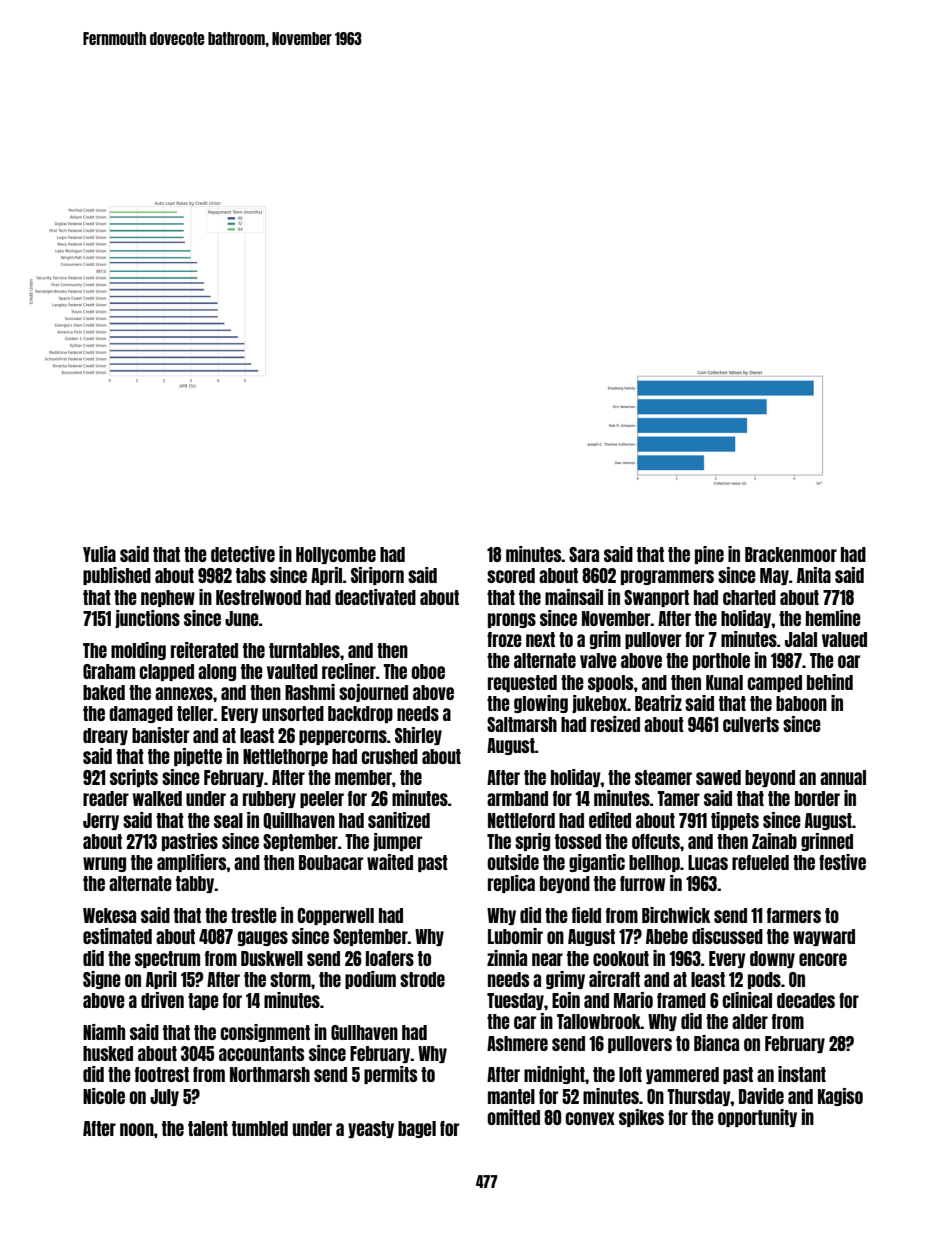  I want to click on Kagiso, so click(840, 1097).
